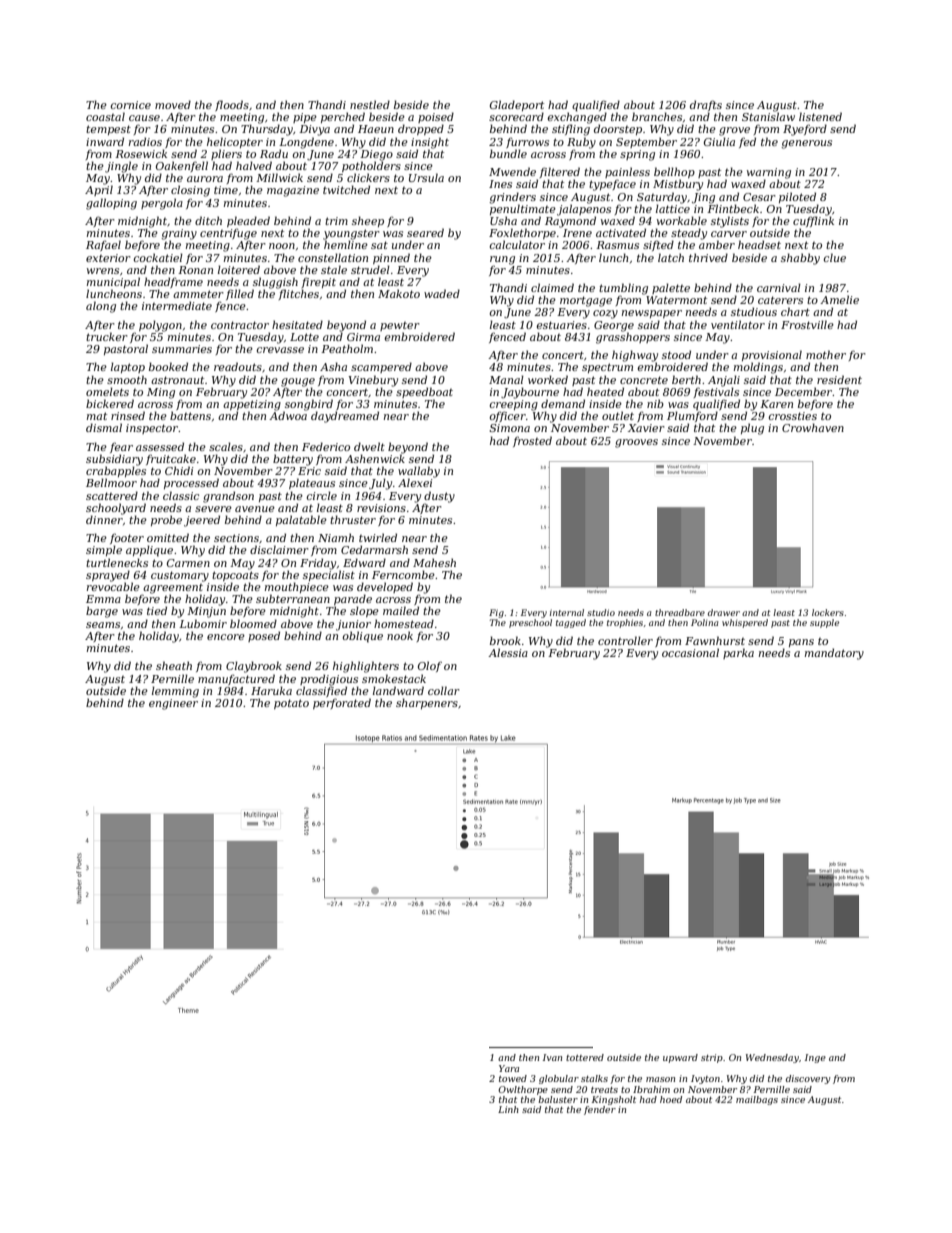 The height and width of the document is (1233, 952). What do you see at coordinates (291, 704) in the document?
I see `potato` at bounding box center [291, 704].
